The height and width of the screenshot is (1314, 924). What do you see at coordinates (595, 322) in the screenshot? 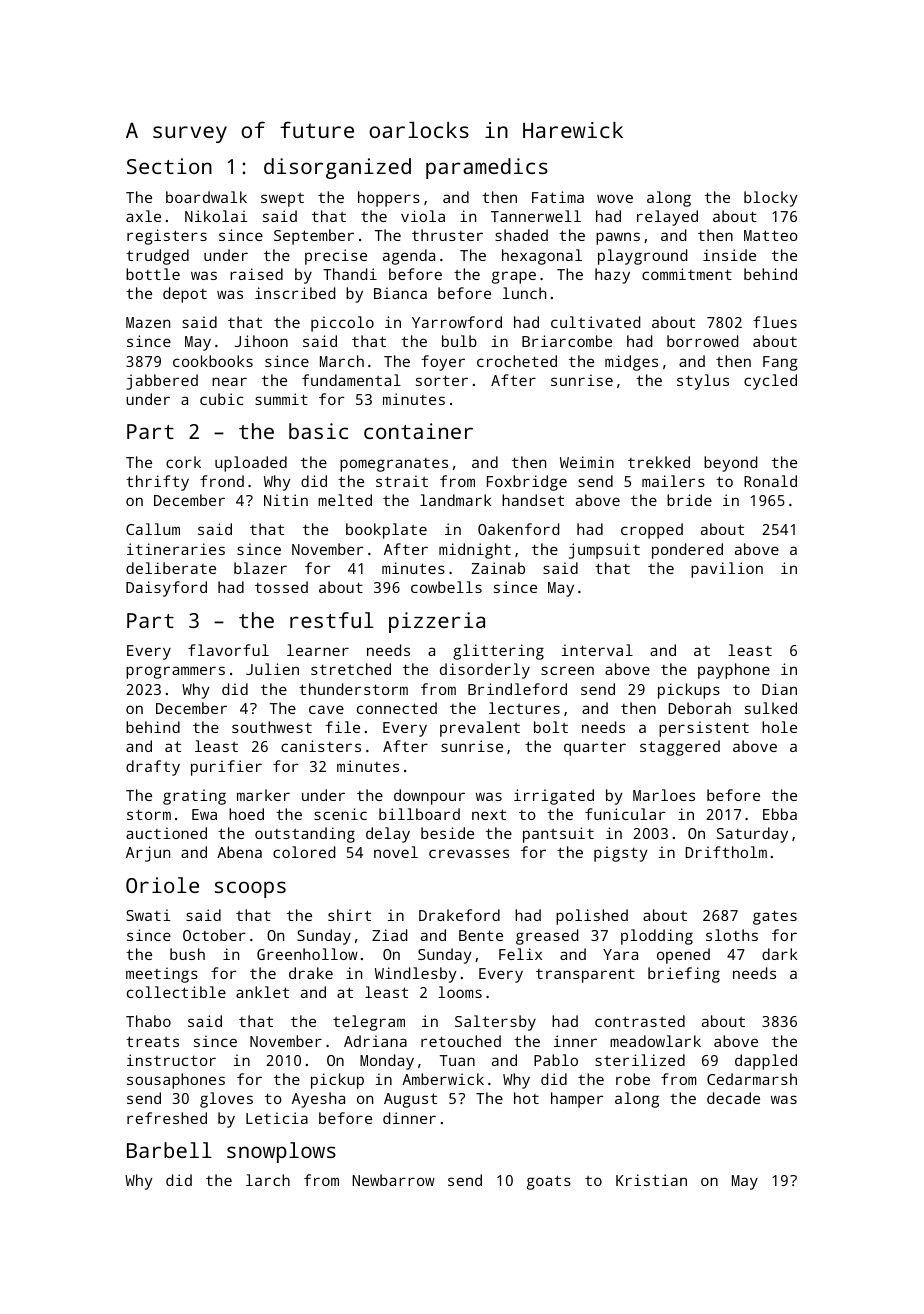
I see `cultivated` at bounding box center [595, 322].
